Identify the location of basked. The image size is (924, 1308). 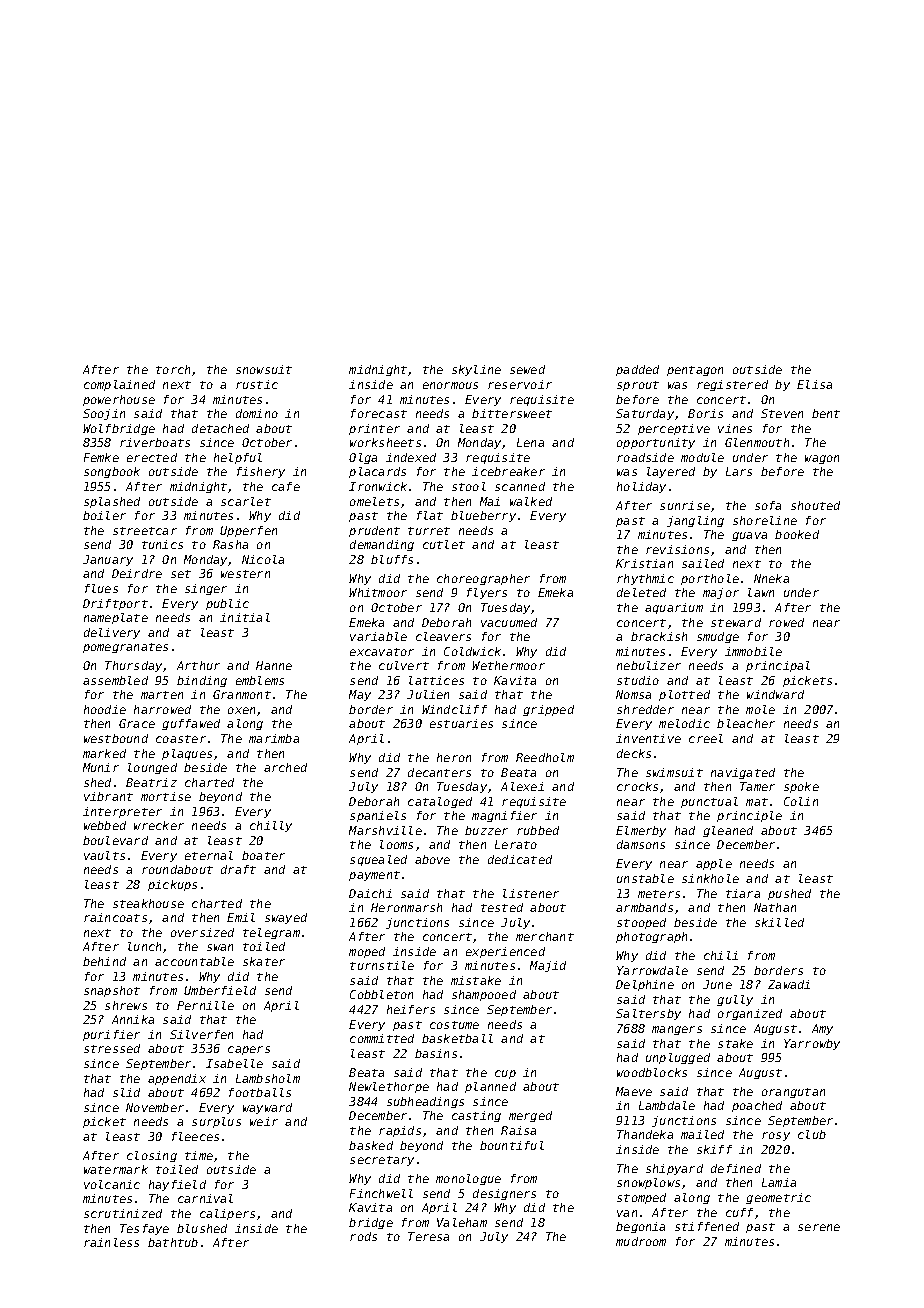
(371, 1145).
